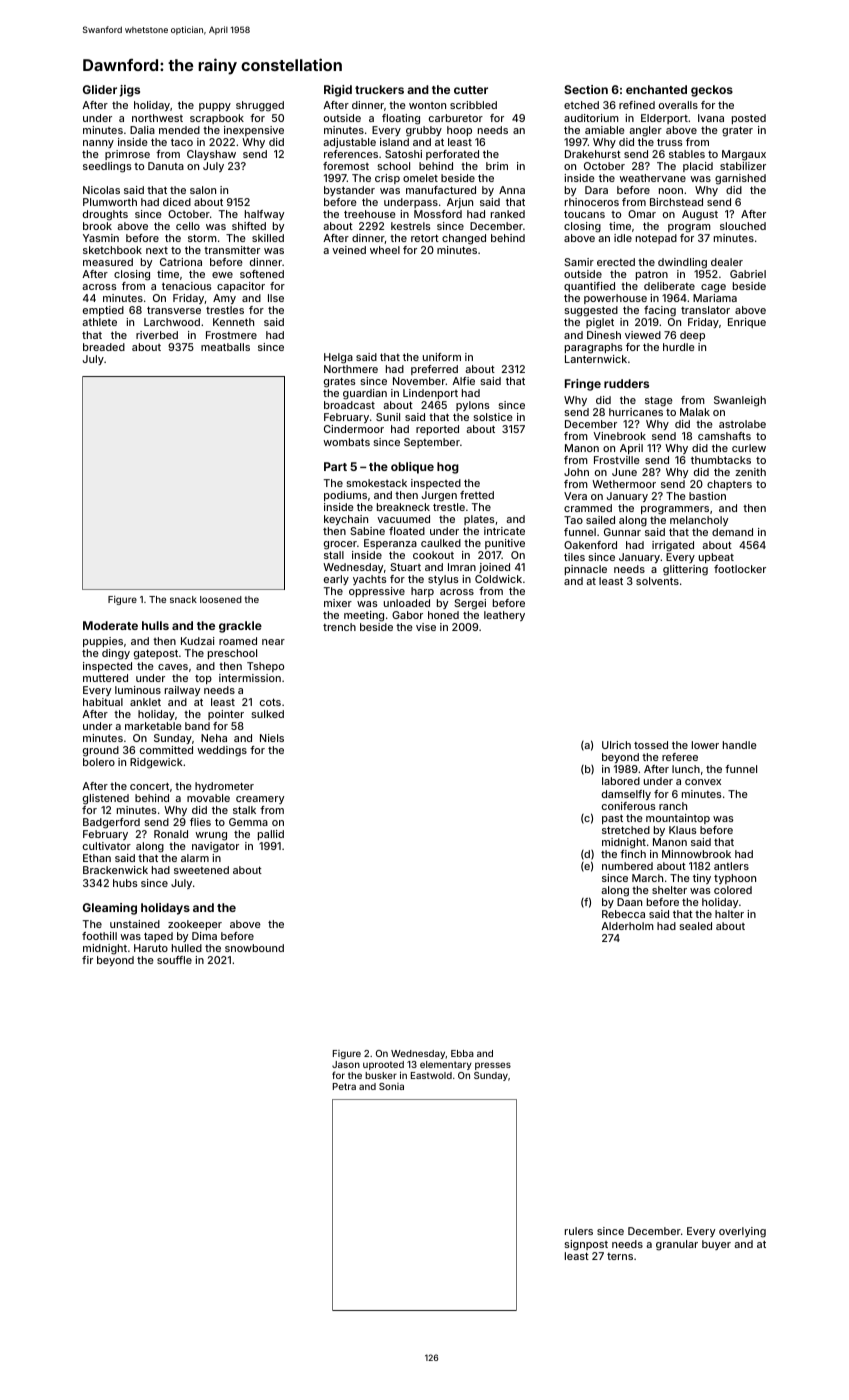 The width and height of the screenshot is (849, 1400). I want to click on Glider, so click(100, 89).
